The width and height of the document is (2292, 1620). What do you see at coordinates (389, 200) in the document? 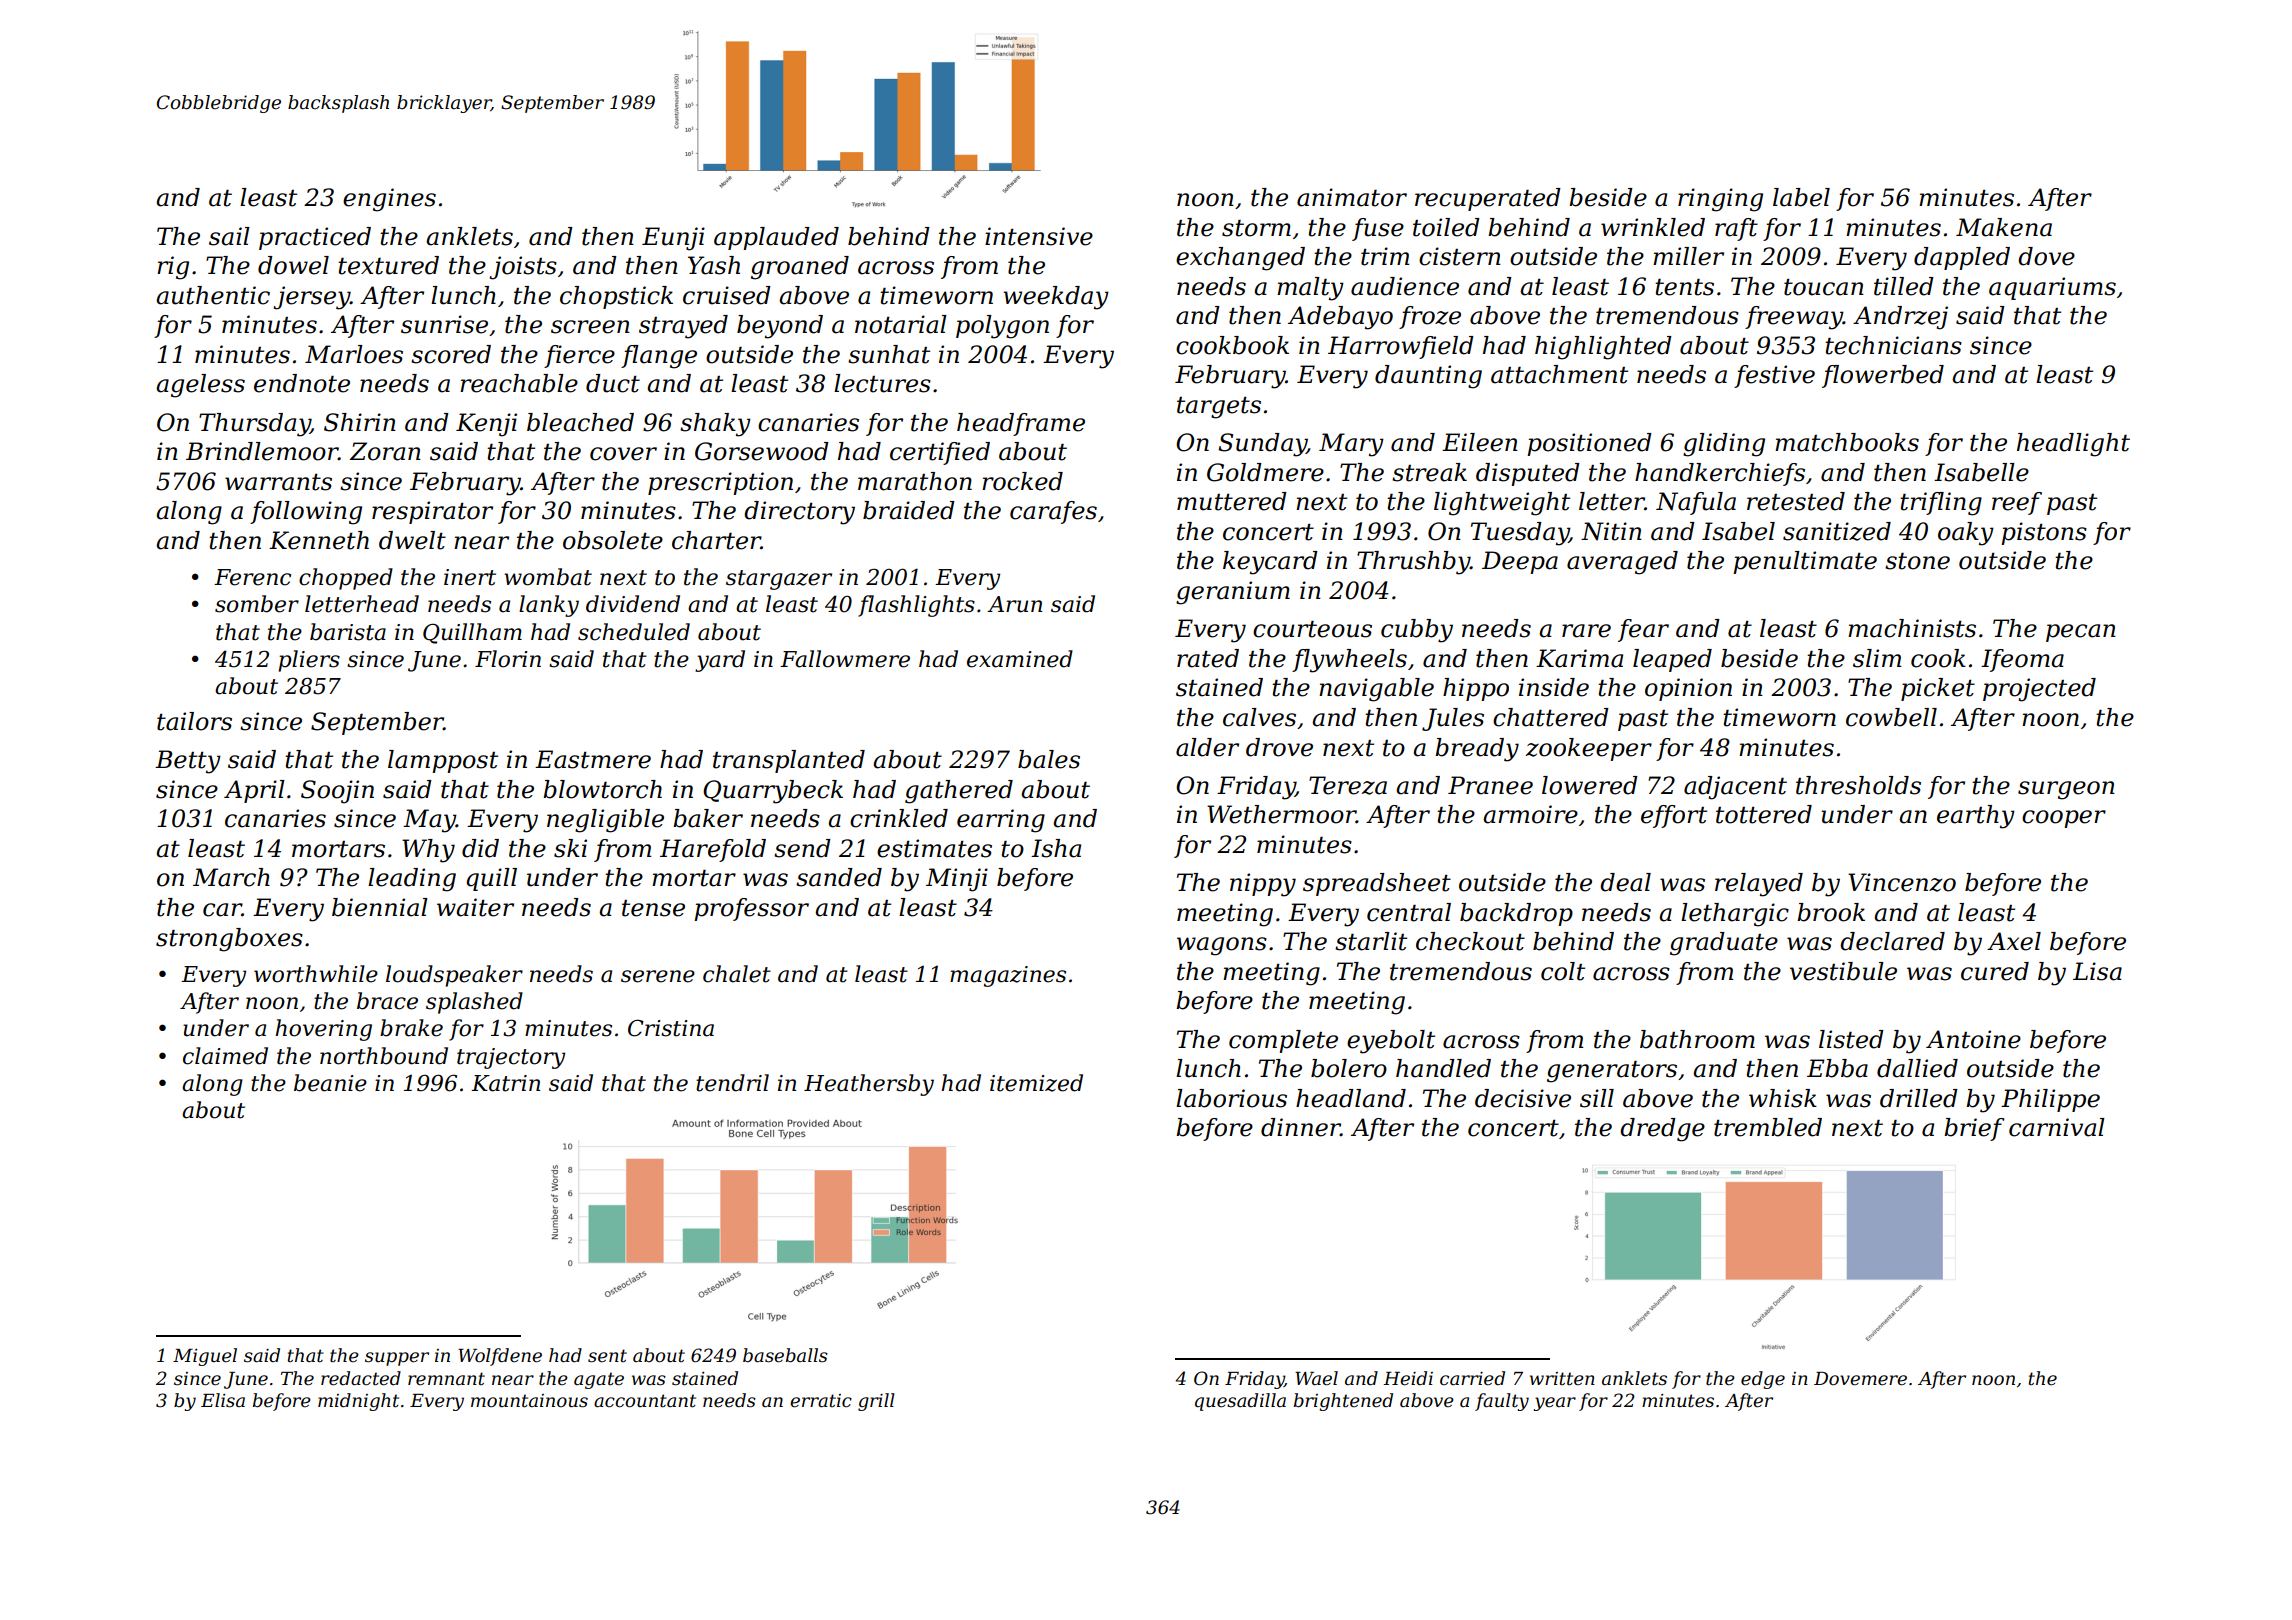
I see `engines` at bounding box center [389, 200].
